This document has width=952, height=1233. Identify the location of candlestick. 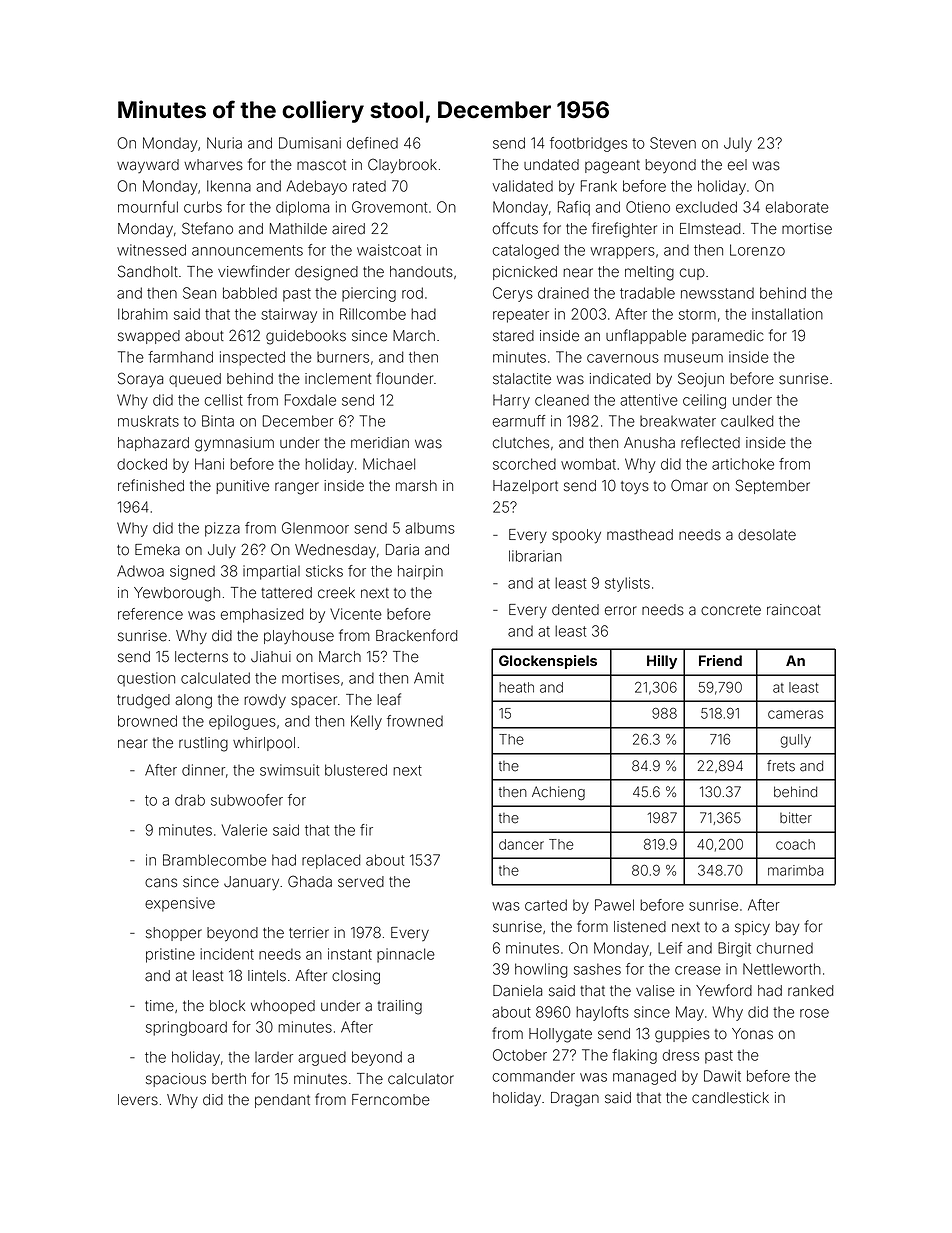
(730, 1098).
